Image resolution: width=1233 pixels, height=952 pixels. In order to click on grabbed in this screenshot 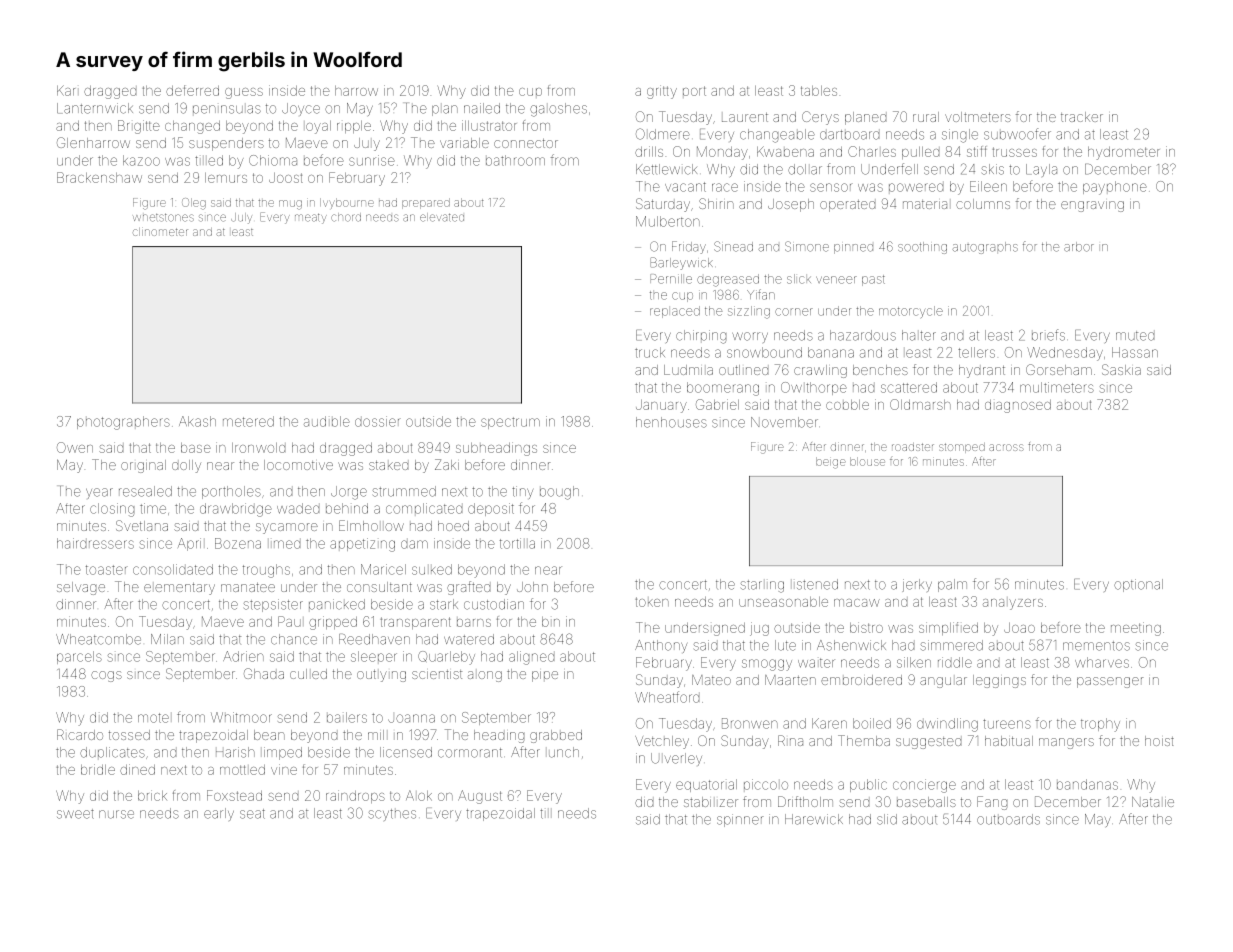, I will do `click(556, 736)`.
